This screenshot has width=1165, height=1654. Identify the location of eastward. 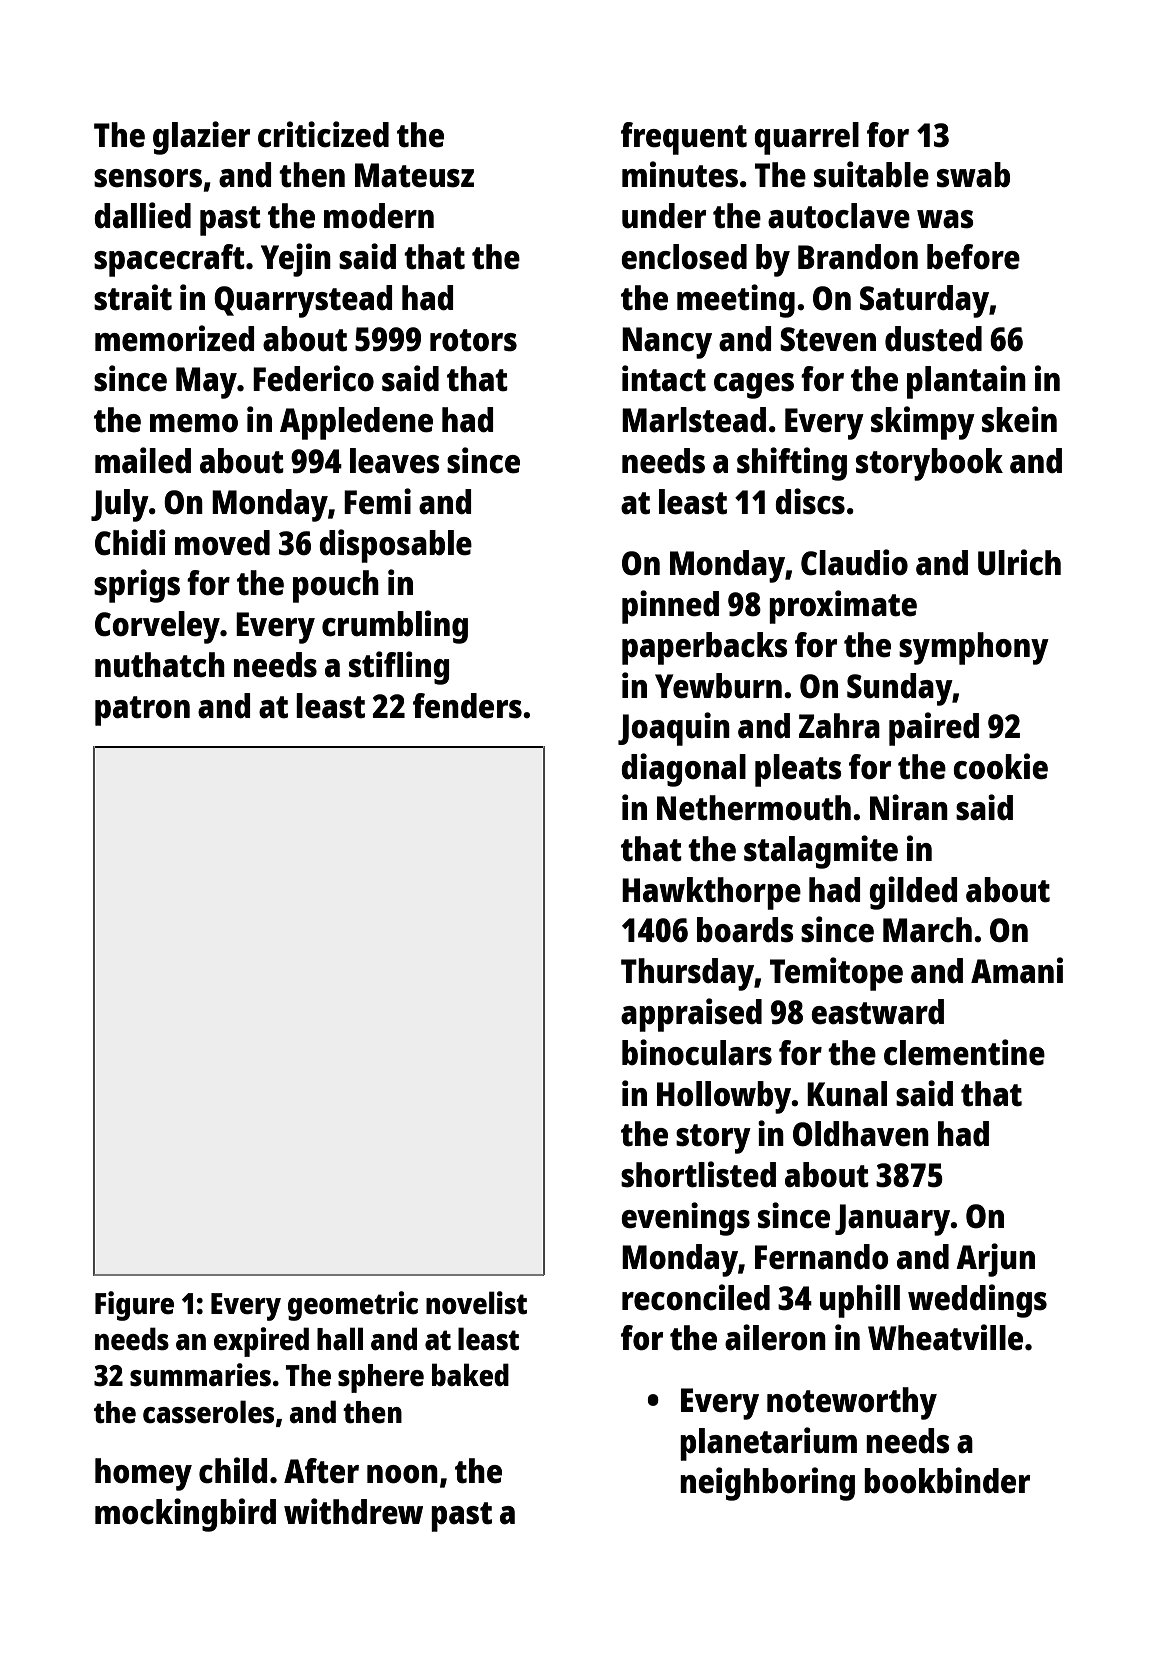
(877, 1012).
